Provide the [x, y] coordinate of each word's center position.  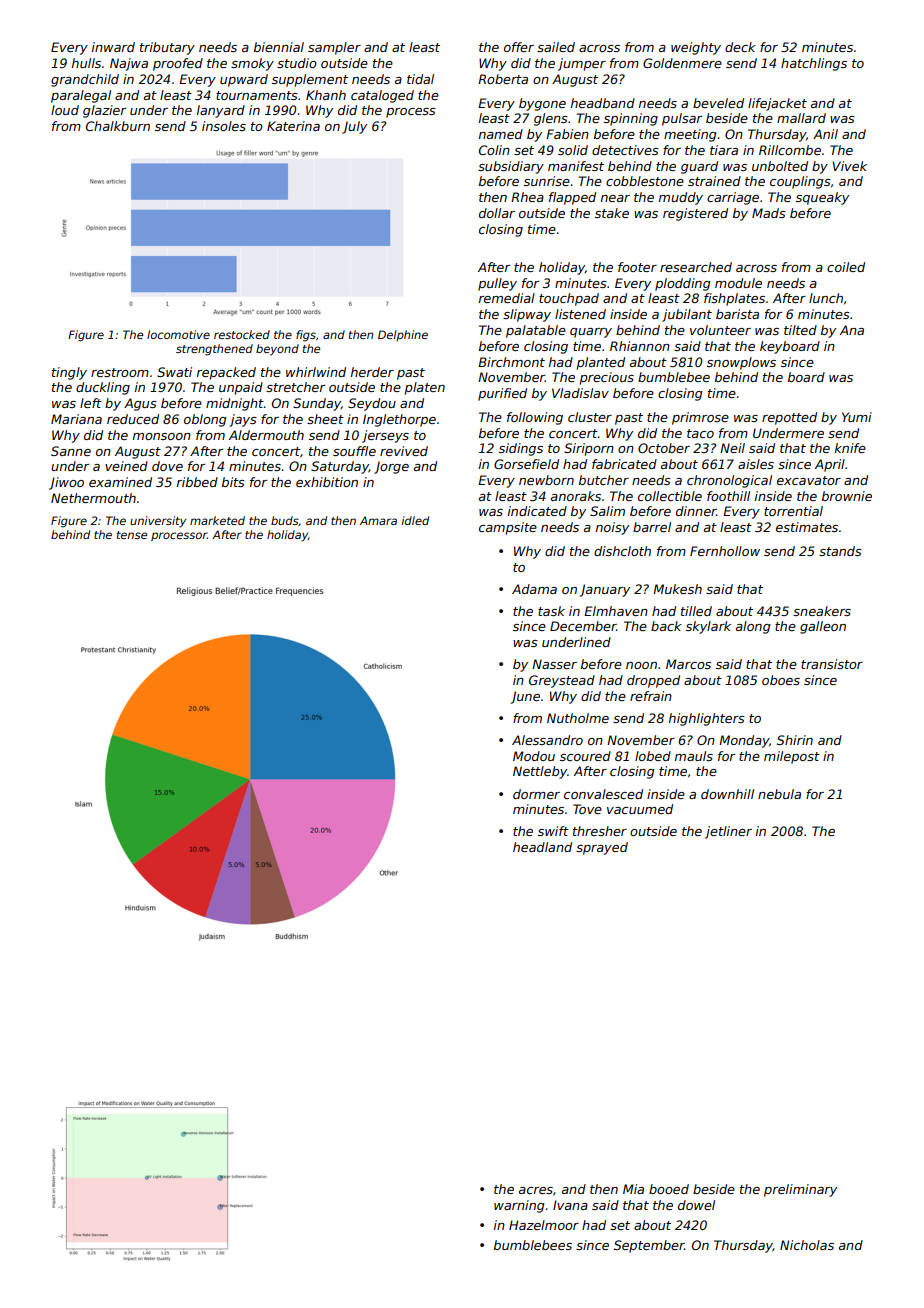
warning [519, 1206]
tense [132, 535]
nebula [779, 794]
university [158, 522]
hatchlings [814, 64]
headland [542, 847]
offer [519, 47]
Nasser [554, 664]
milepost [792, 757]
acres [536, 1190]
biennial [279, 47]
